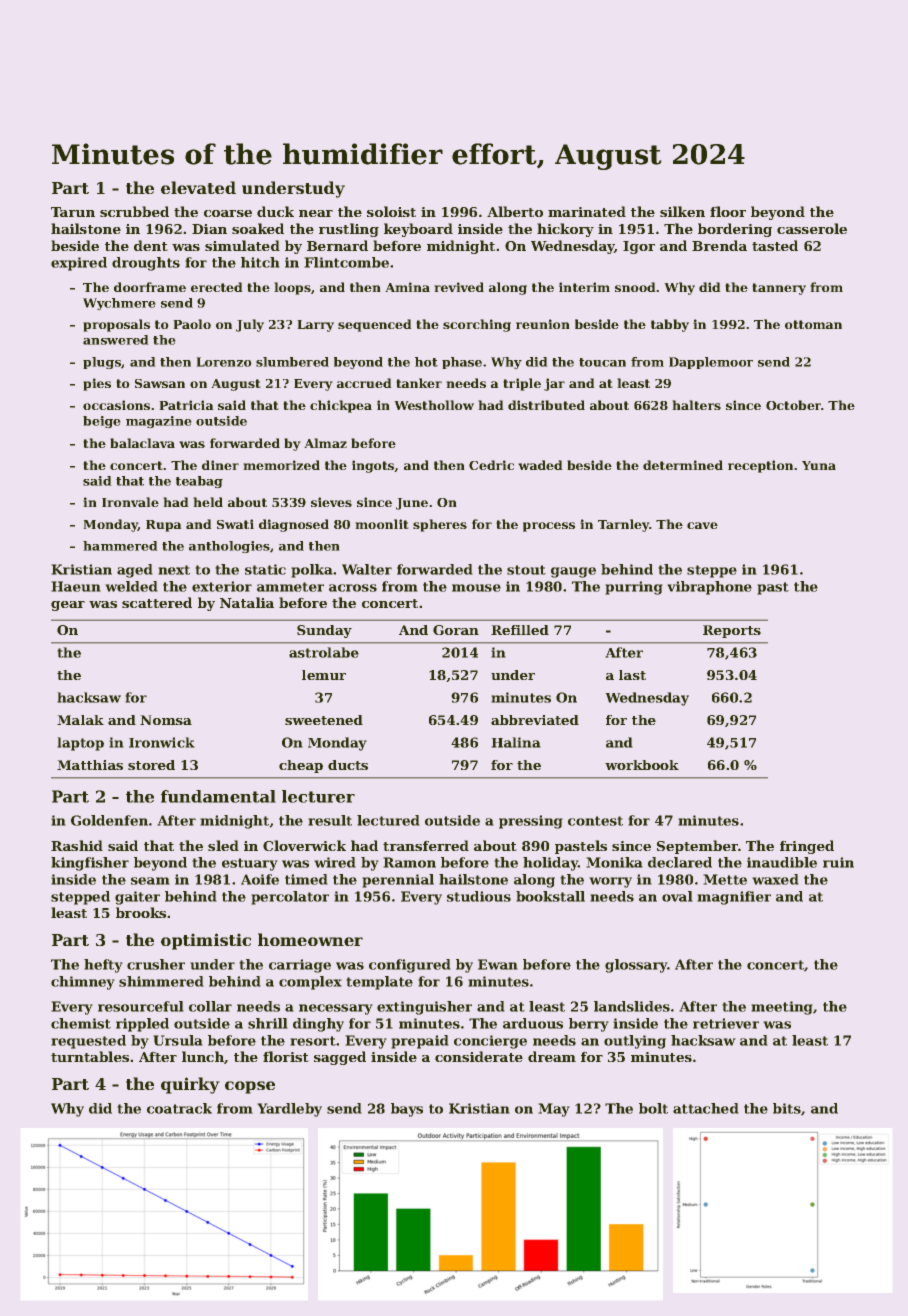 The height and width of the image is (1316, 908). What do you see at coordinates (711, 363) in the image?
I see `Dapplemoor` at bounding box center [711, 363].
